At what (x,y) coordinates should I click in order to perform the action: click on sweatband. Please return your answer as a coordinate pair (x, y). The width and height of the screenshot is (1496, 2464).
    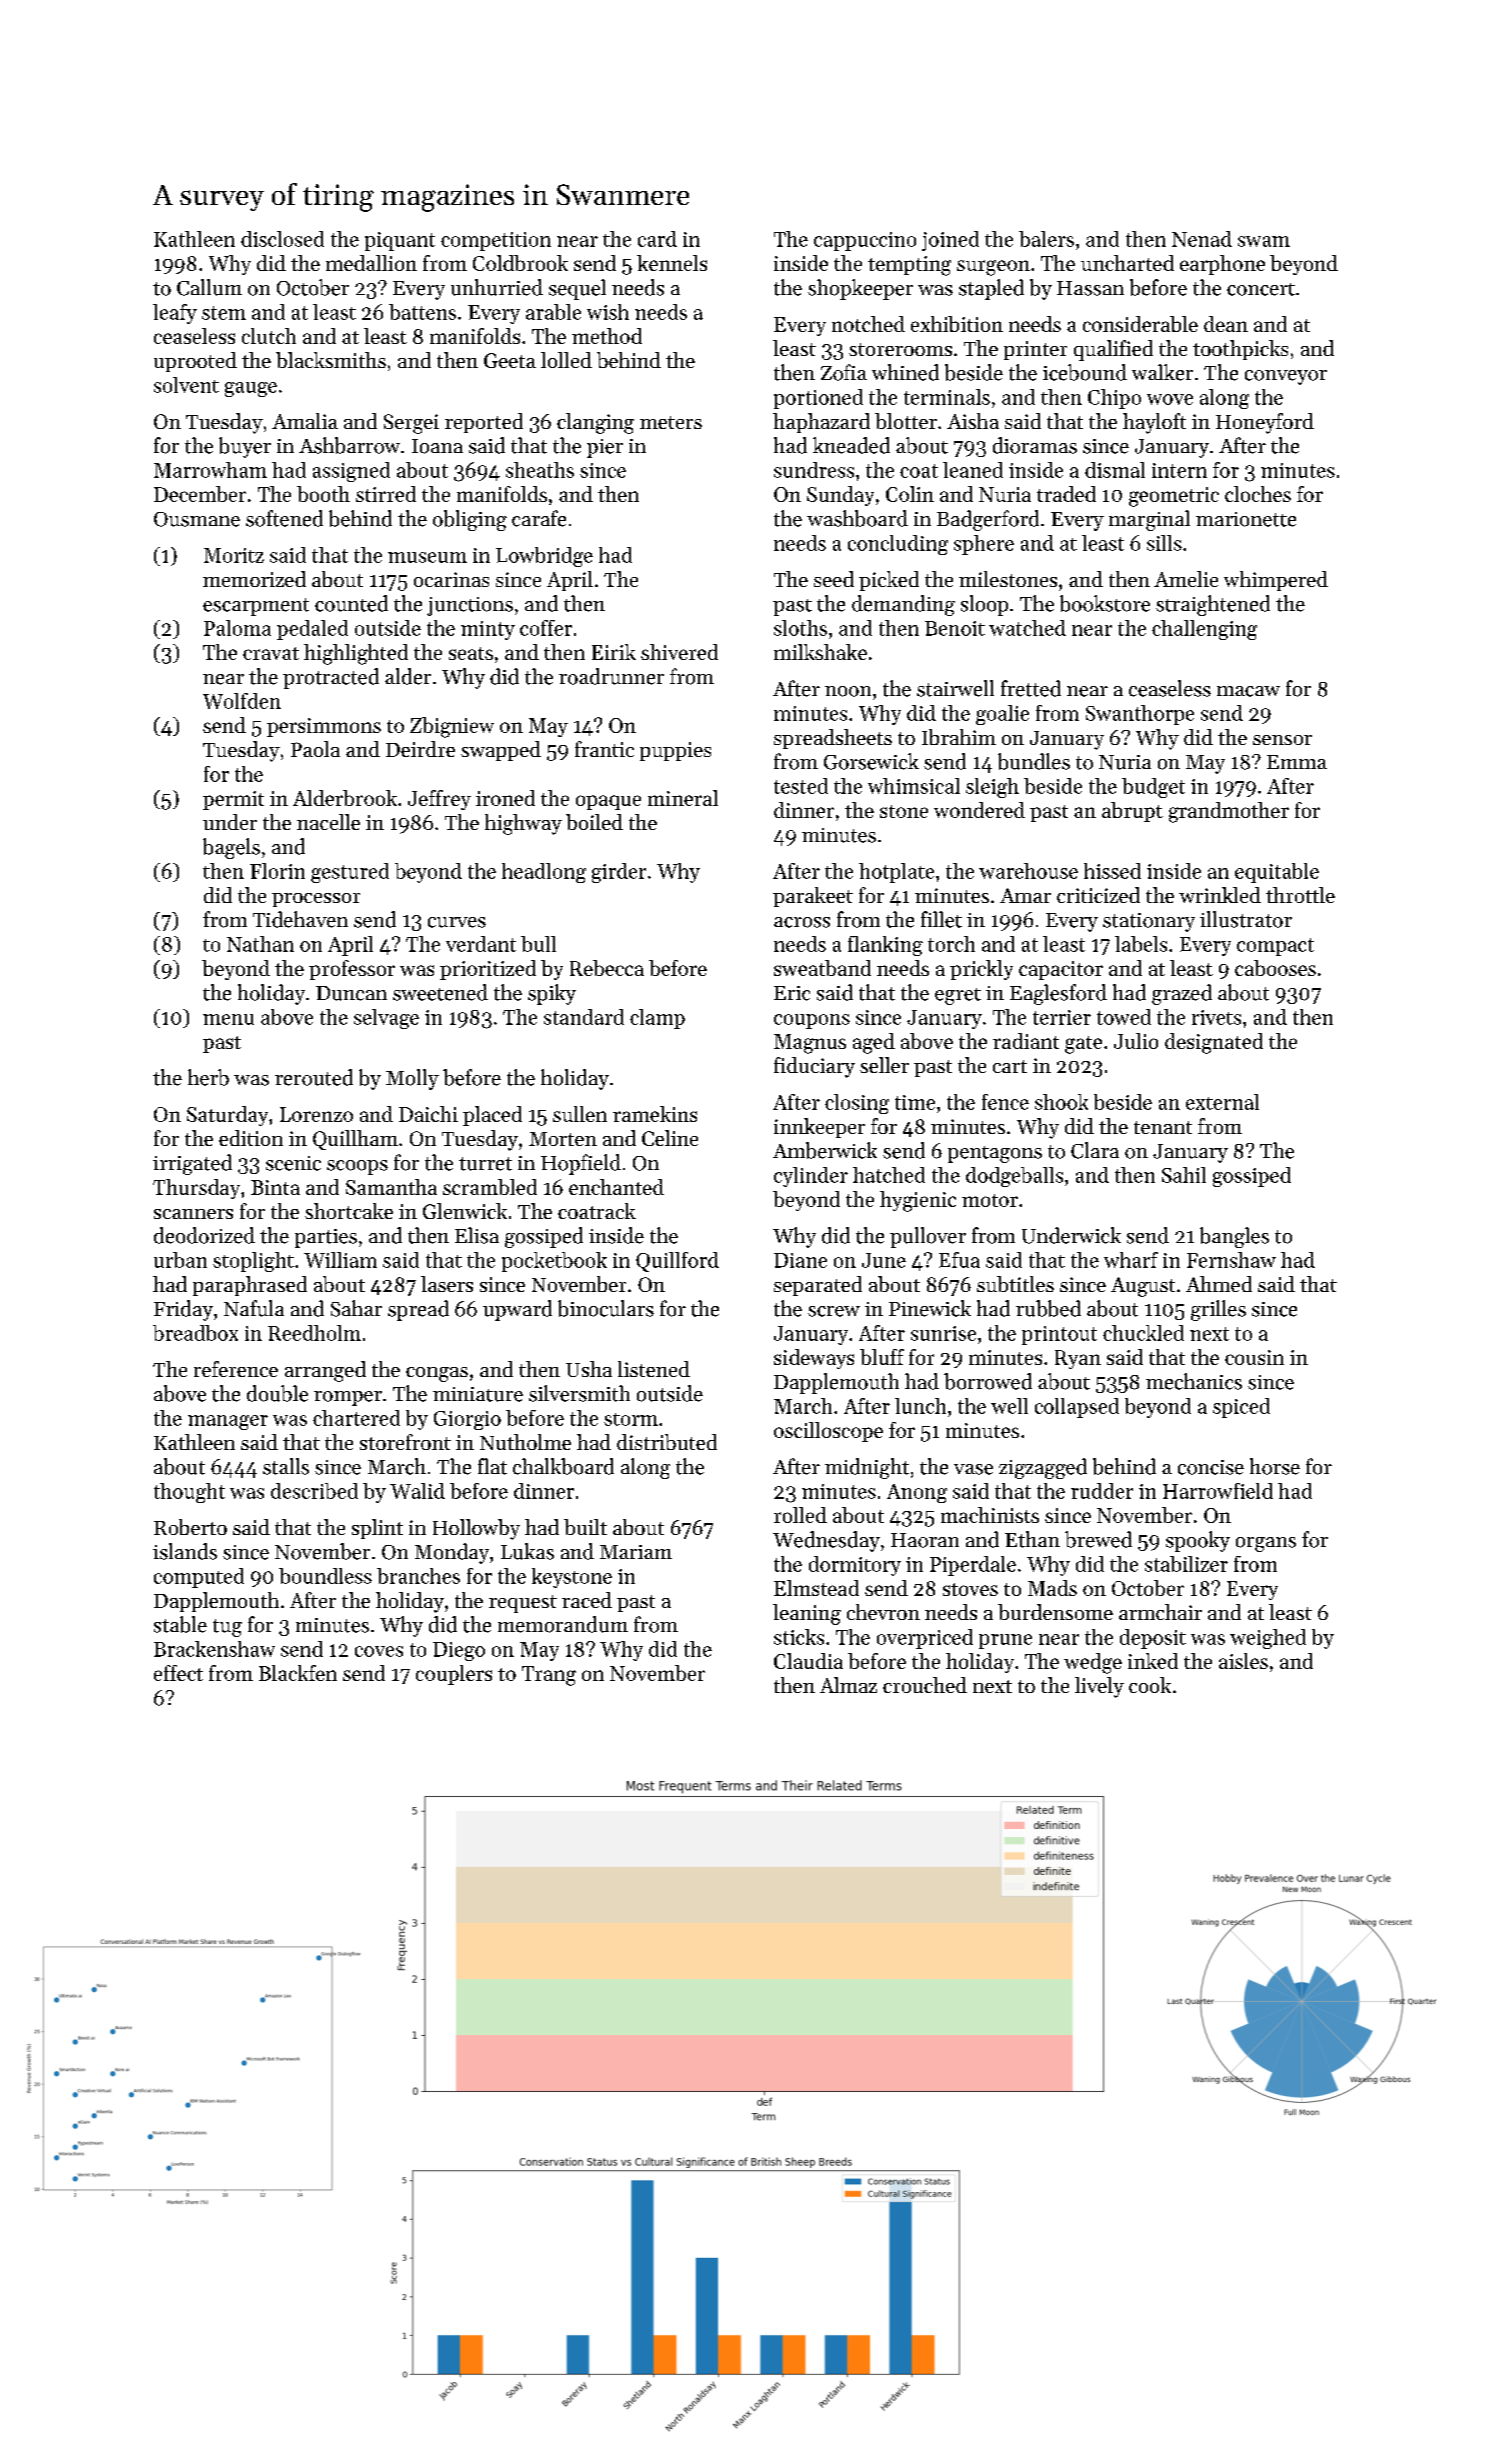
    Looking at the image, I should click on (822, 968).
